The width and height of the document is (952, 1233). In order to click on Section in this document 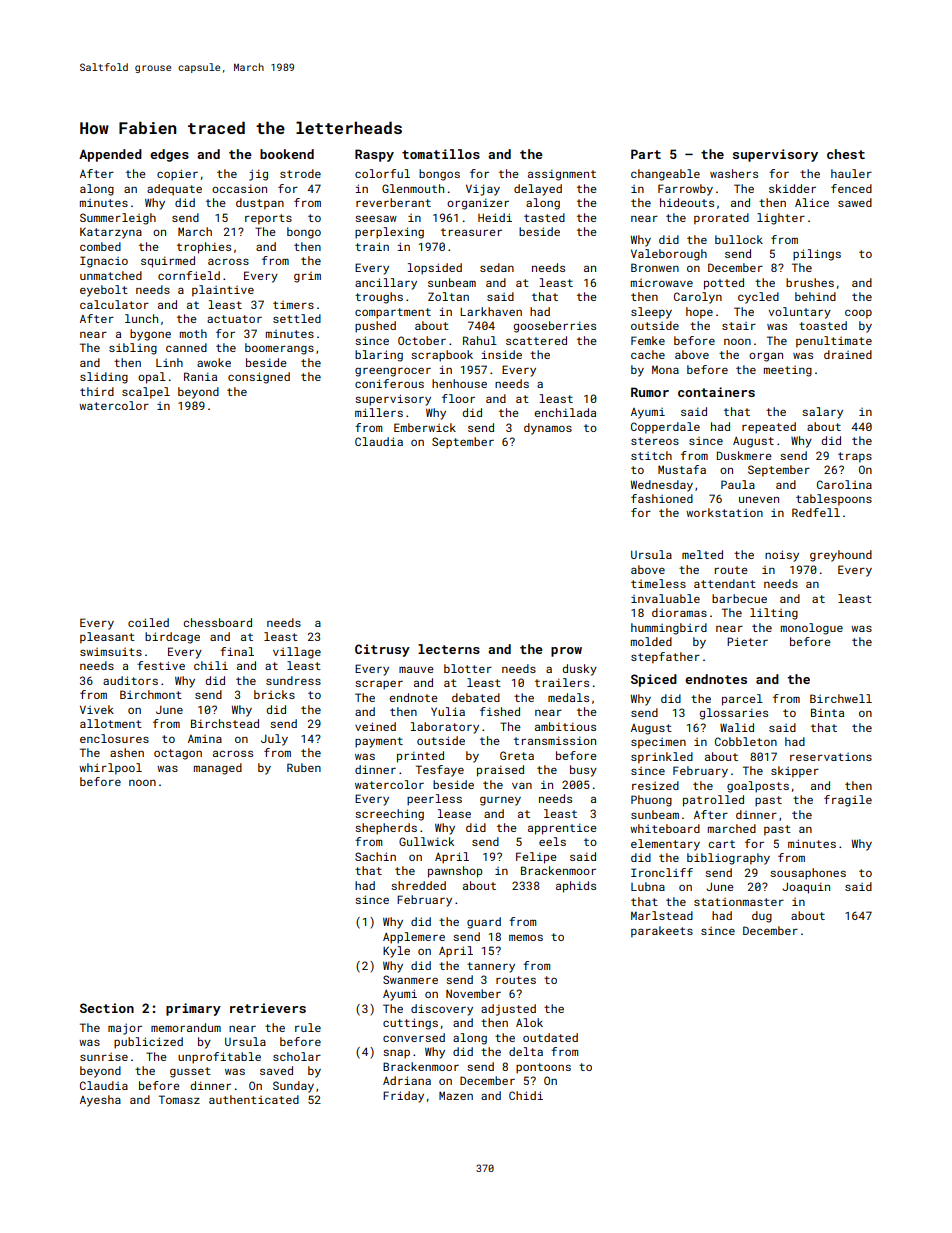, I will do `click(107, 1008)`.
